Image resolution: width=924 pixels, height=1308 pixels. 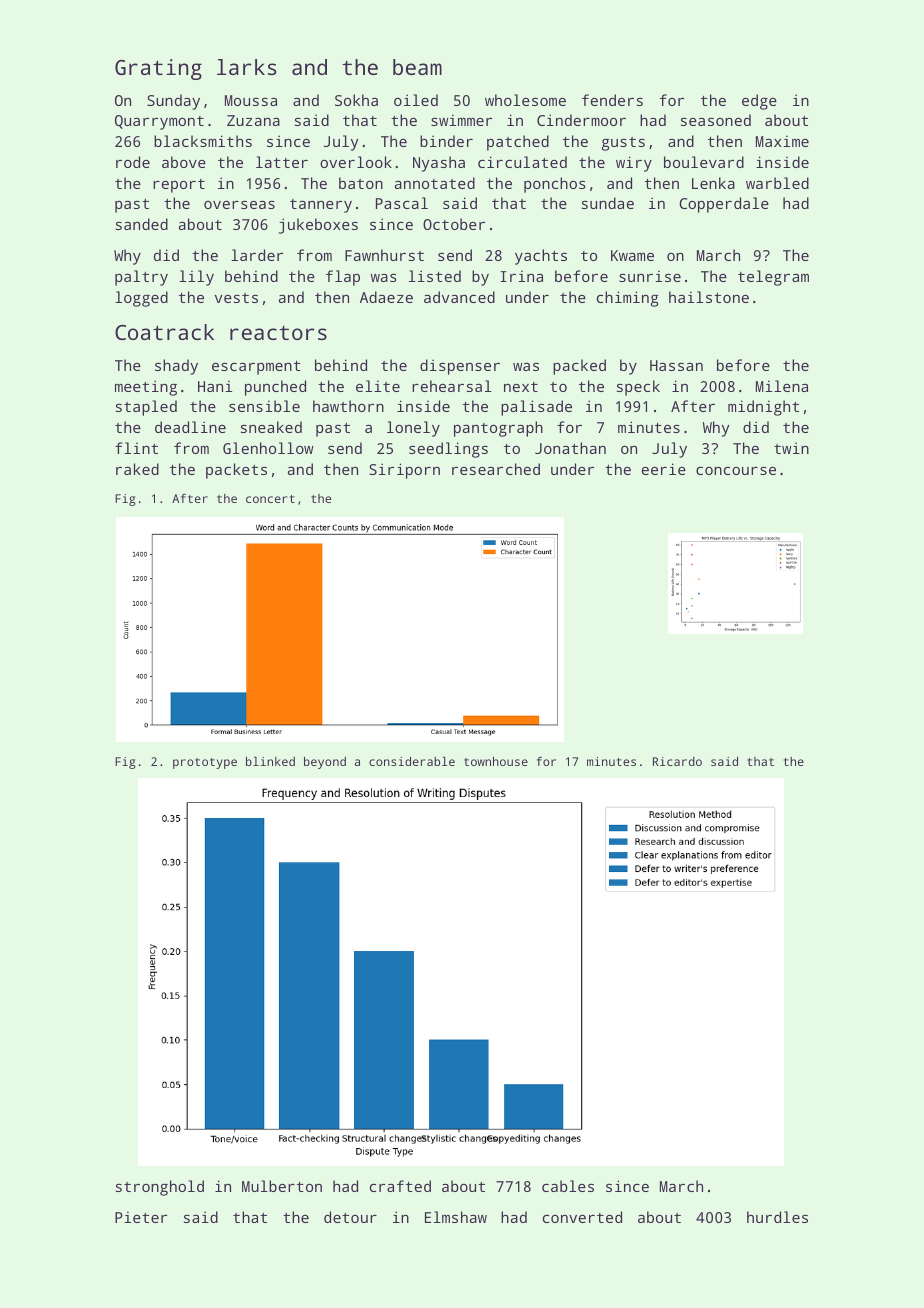 What do you see at coordinates (137, 469) in the screenshot?
I see `raked` at bounding box center [137, 469].
